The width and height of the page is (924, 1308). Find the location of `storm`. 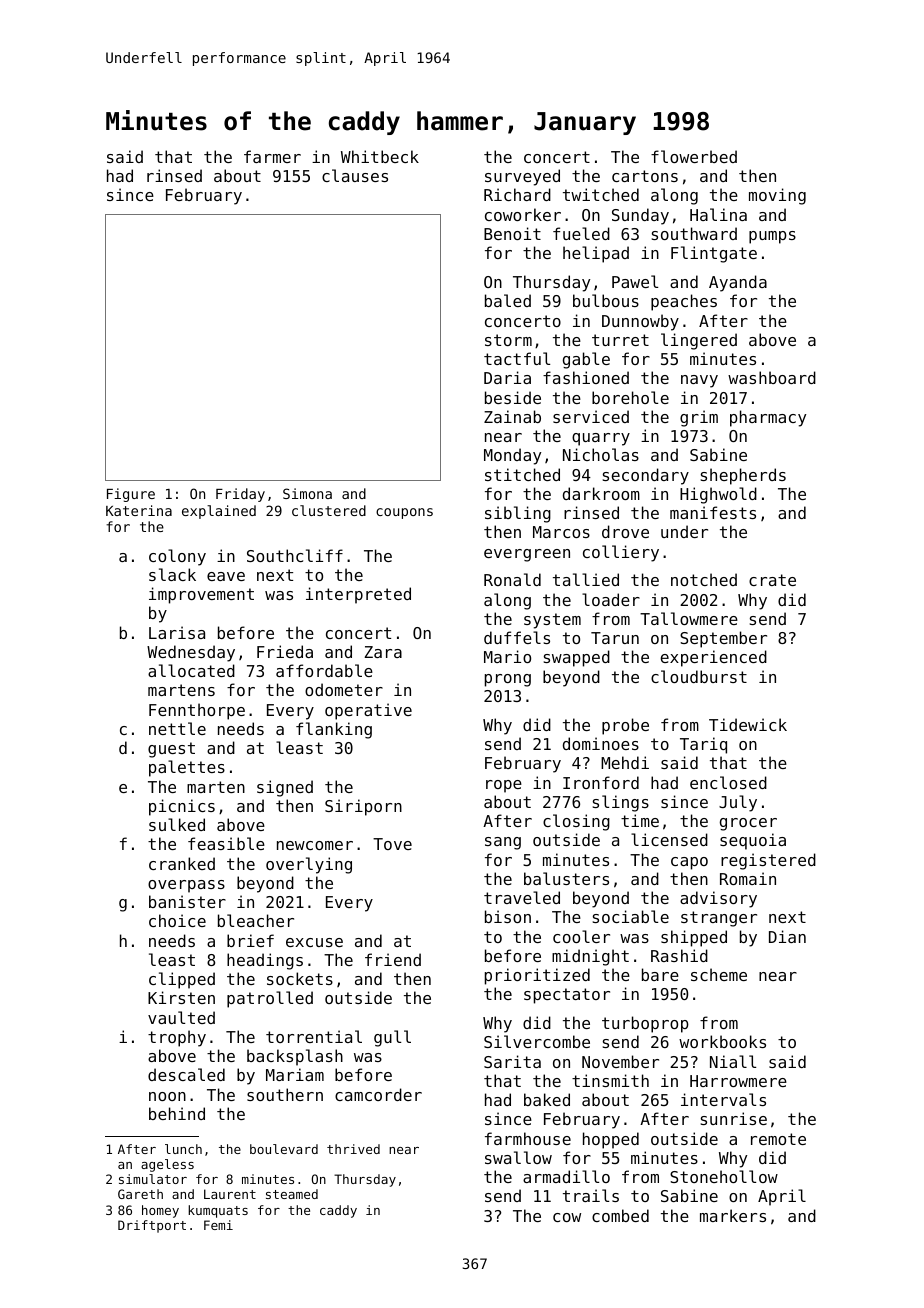

storm is located at coordinates (508, 340).
